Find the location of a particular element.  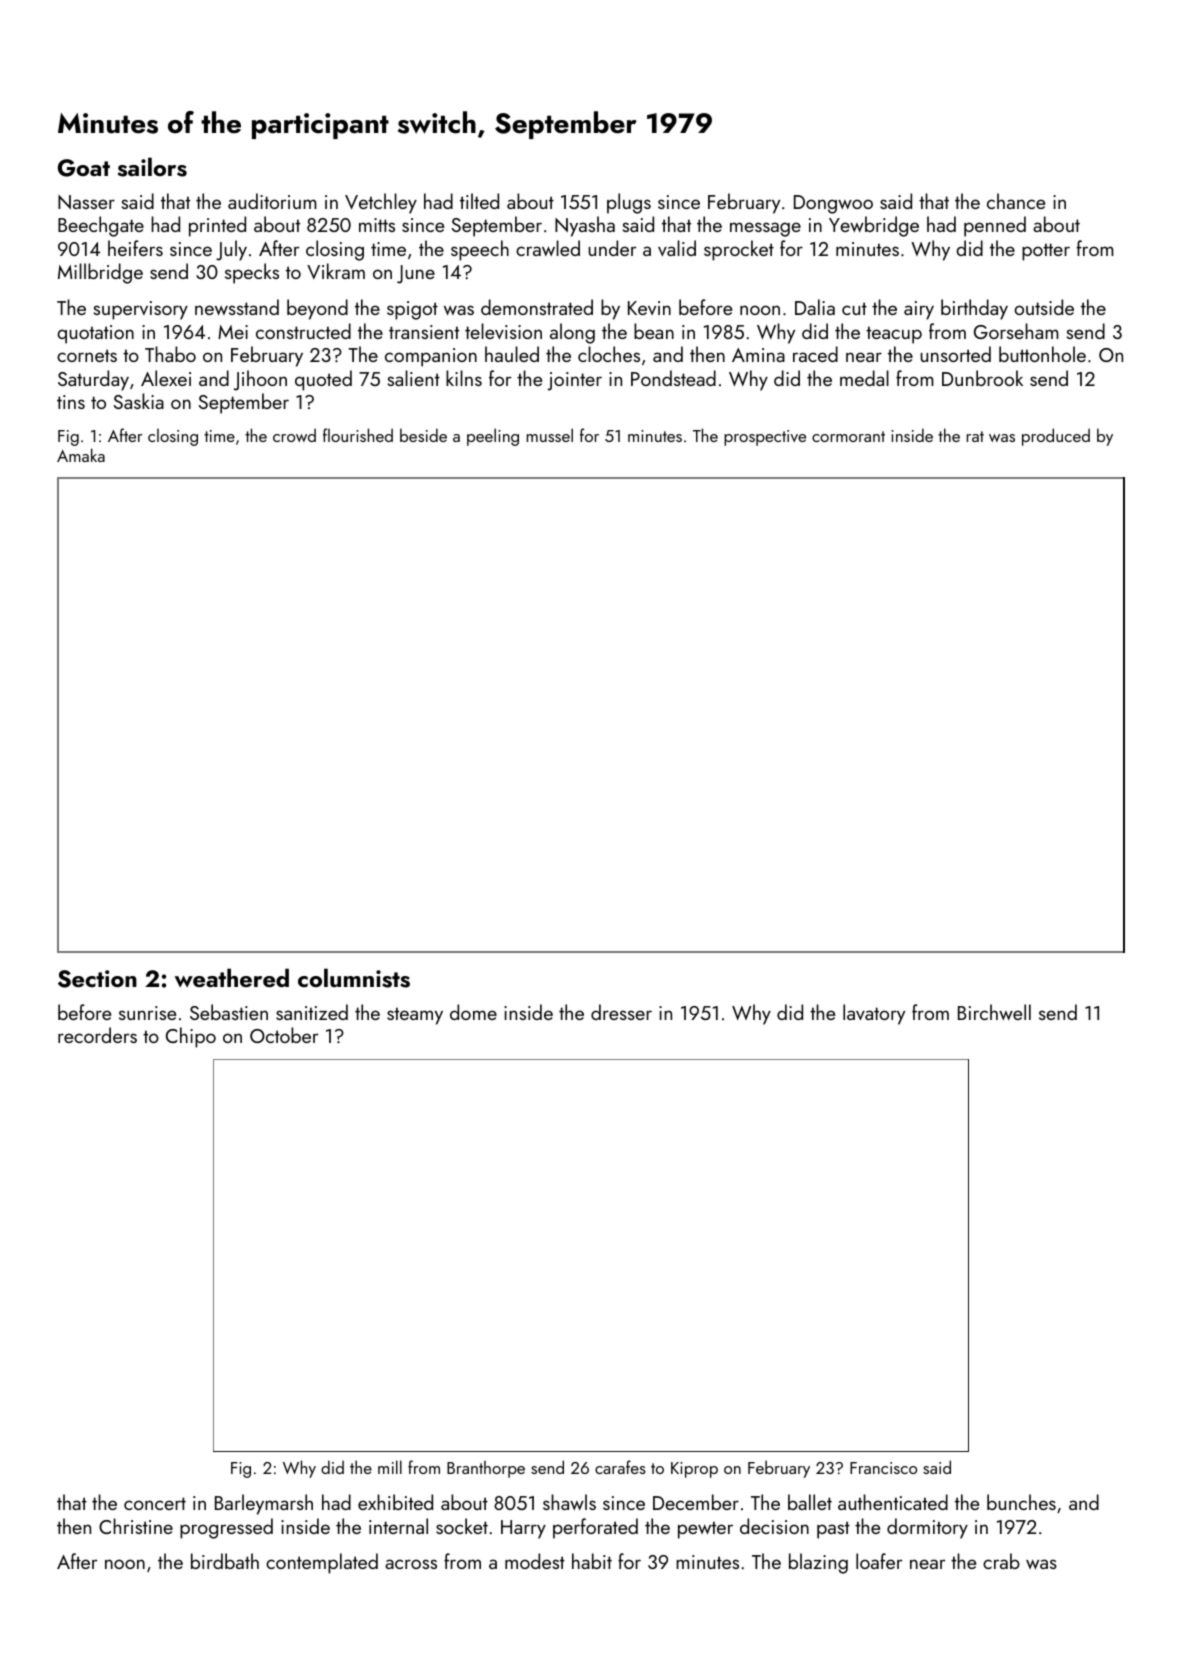

Birchwell is located at coordinates (994, 1012).
